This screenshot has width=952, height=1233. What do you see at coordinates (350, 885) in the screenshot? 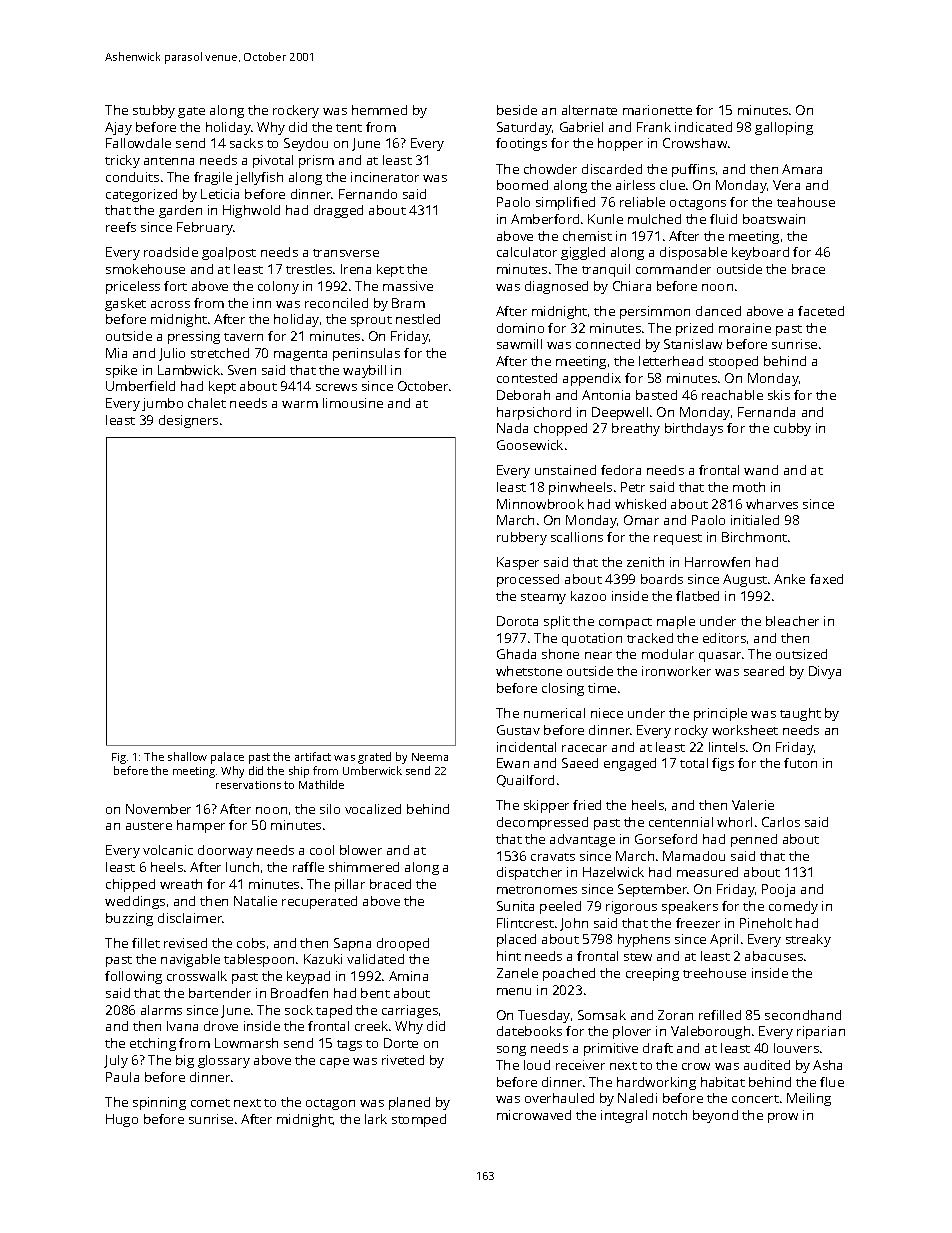
I see `pillar` at bounding box center [350, 885].
